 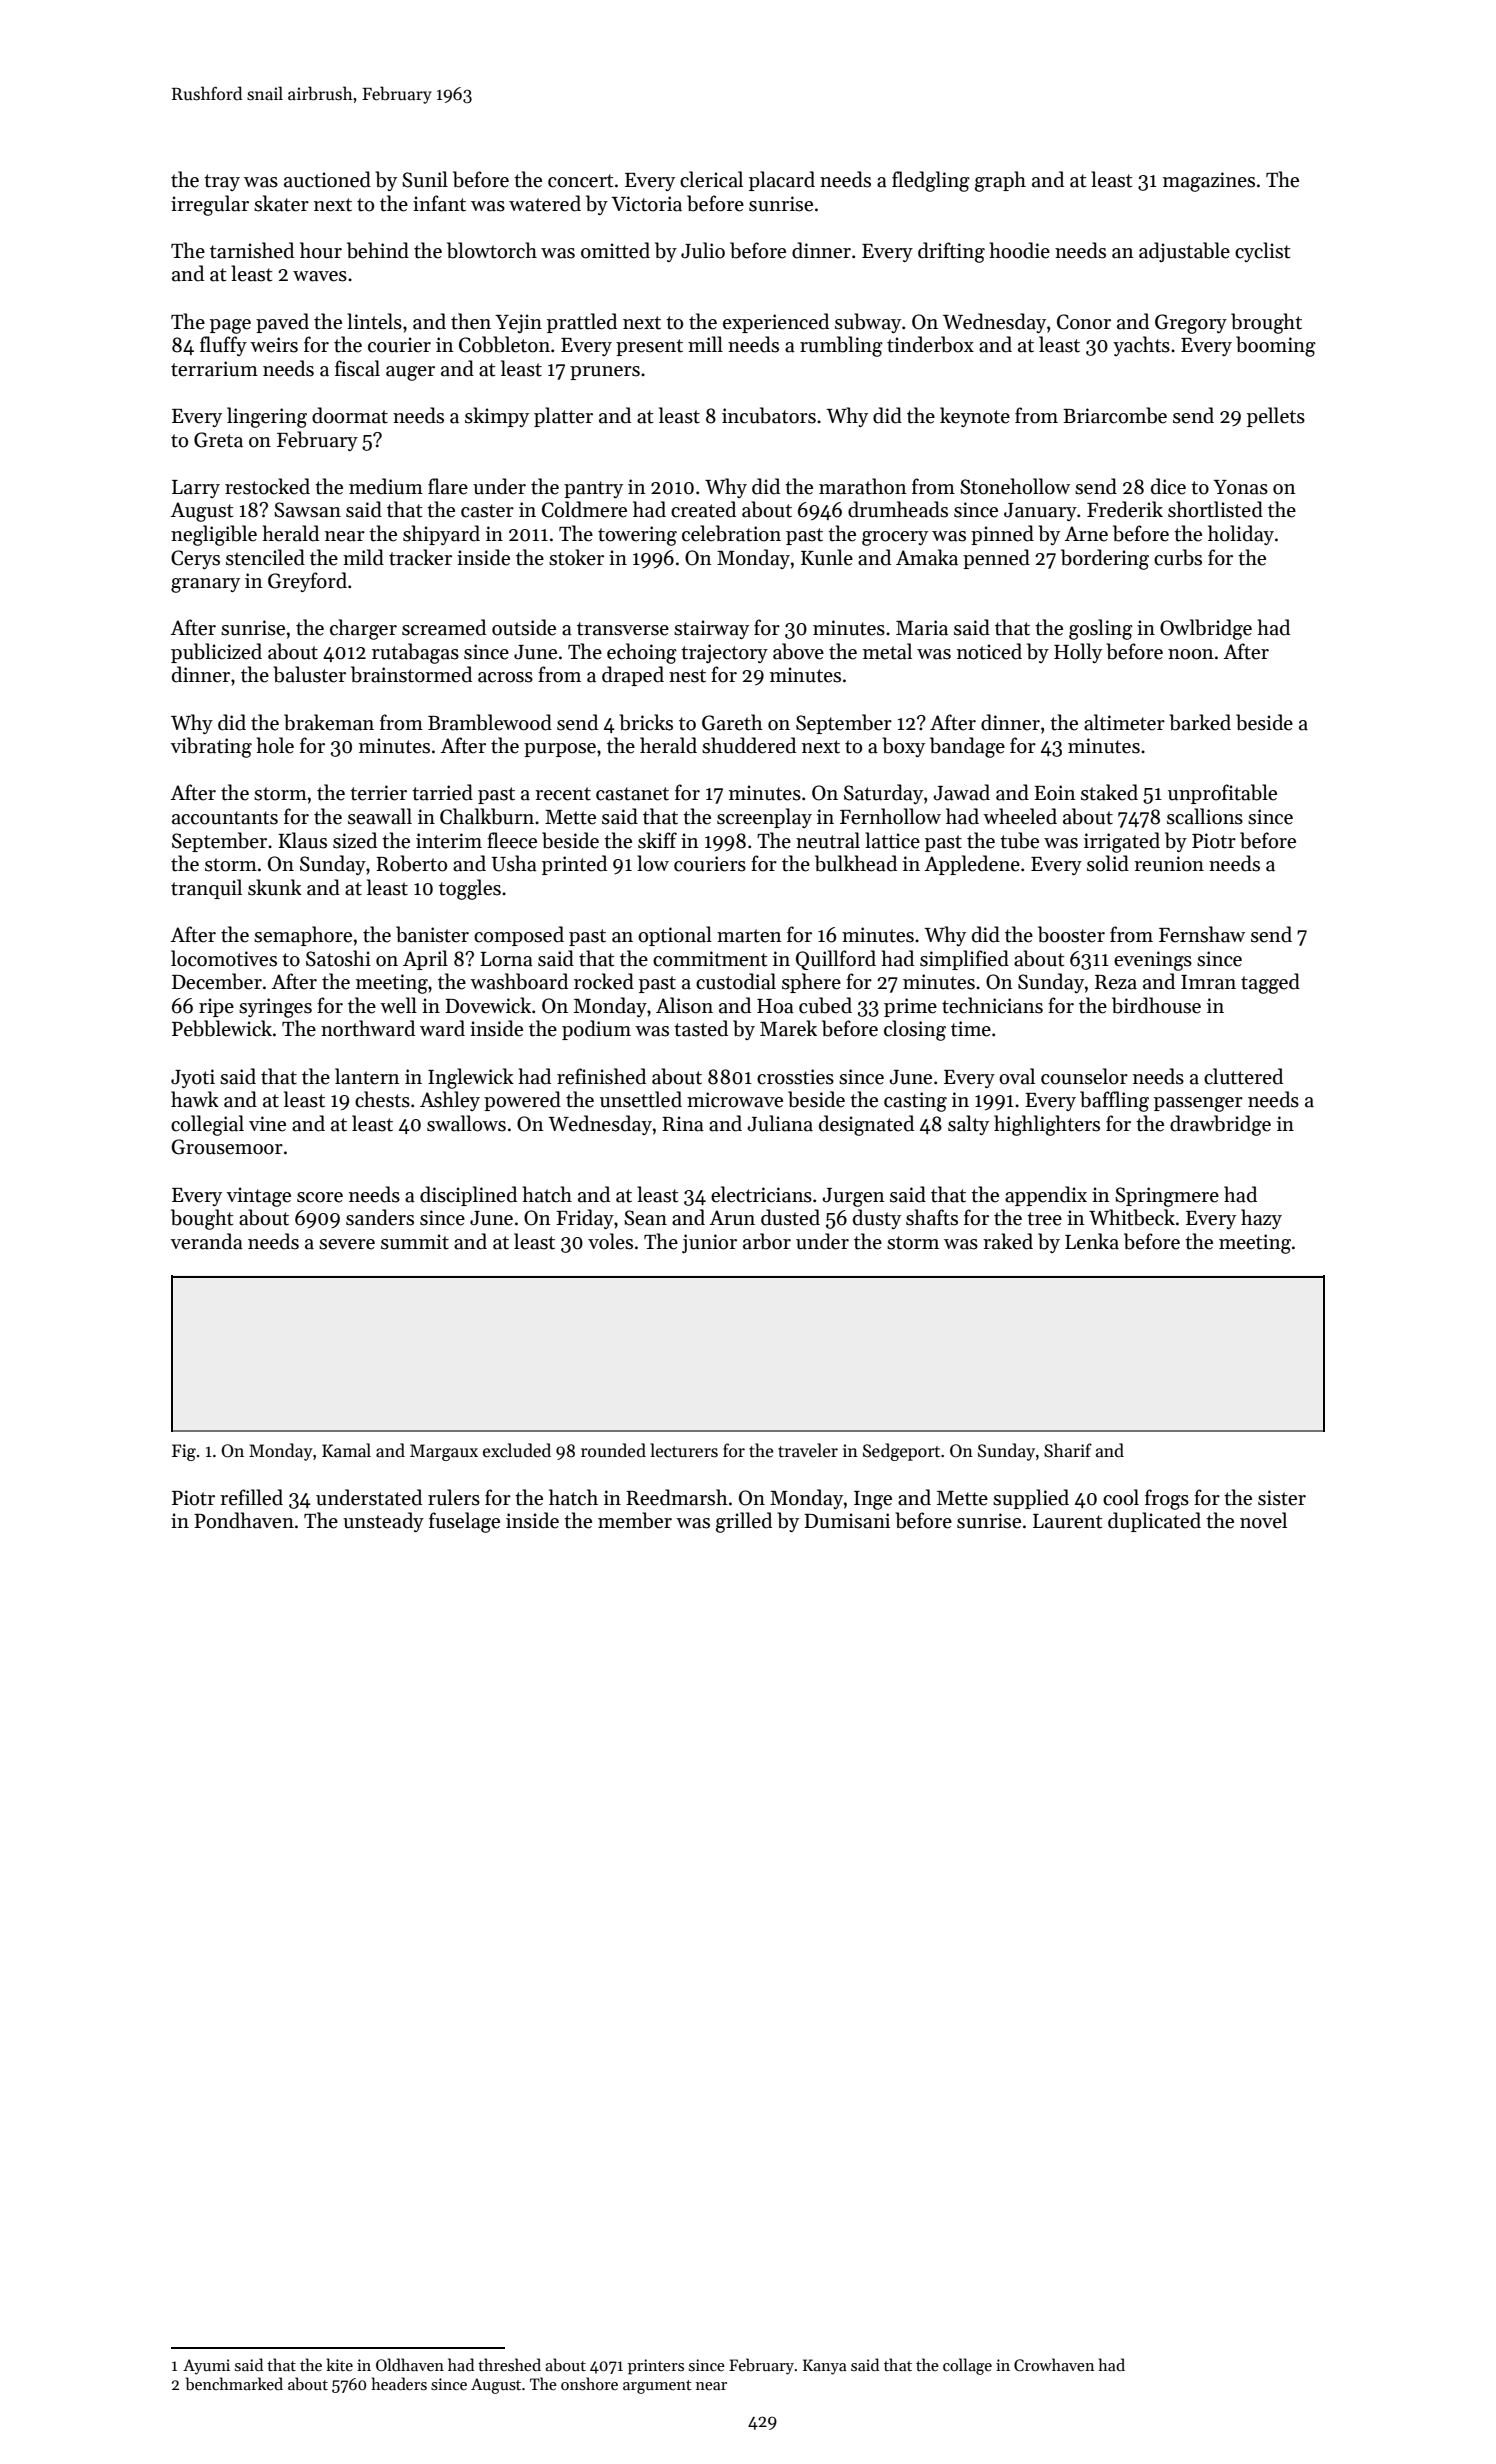 What do you see at coordinates (931, 181) in the image?
I see `fledgling` at bounding box center [931, 181].
